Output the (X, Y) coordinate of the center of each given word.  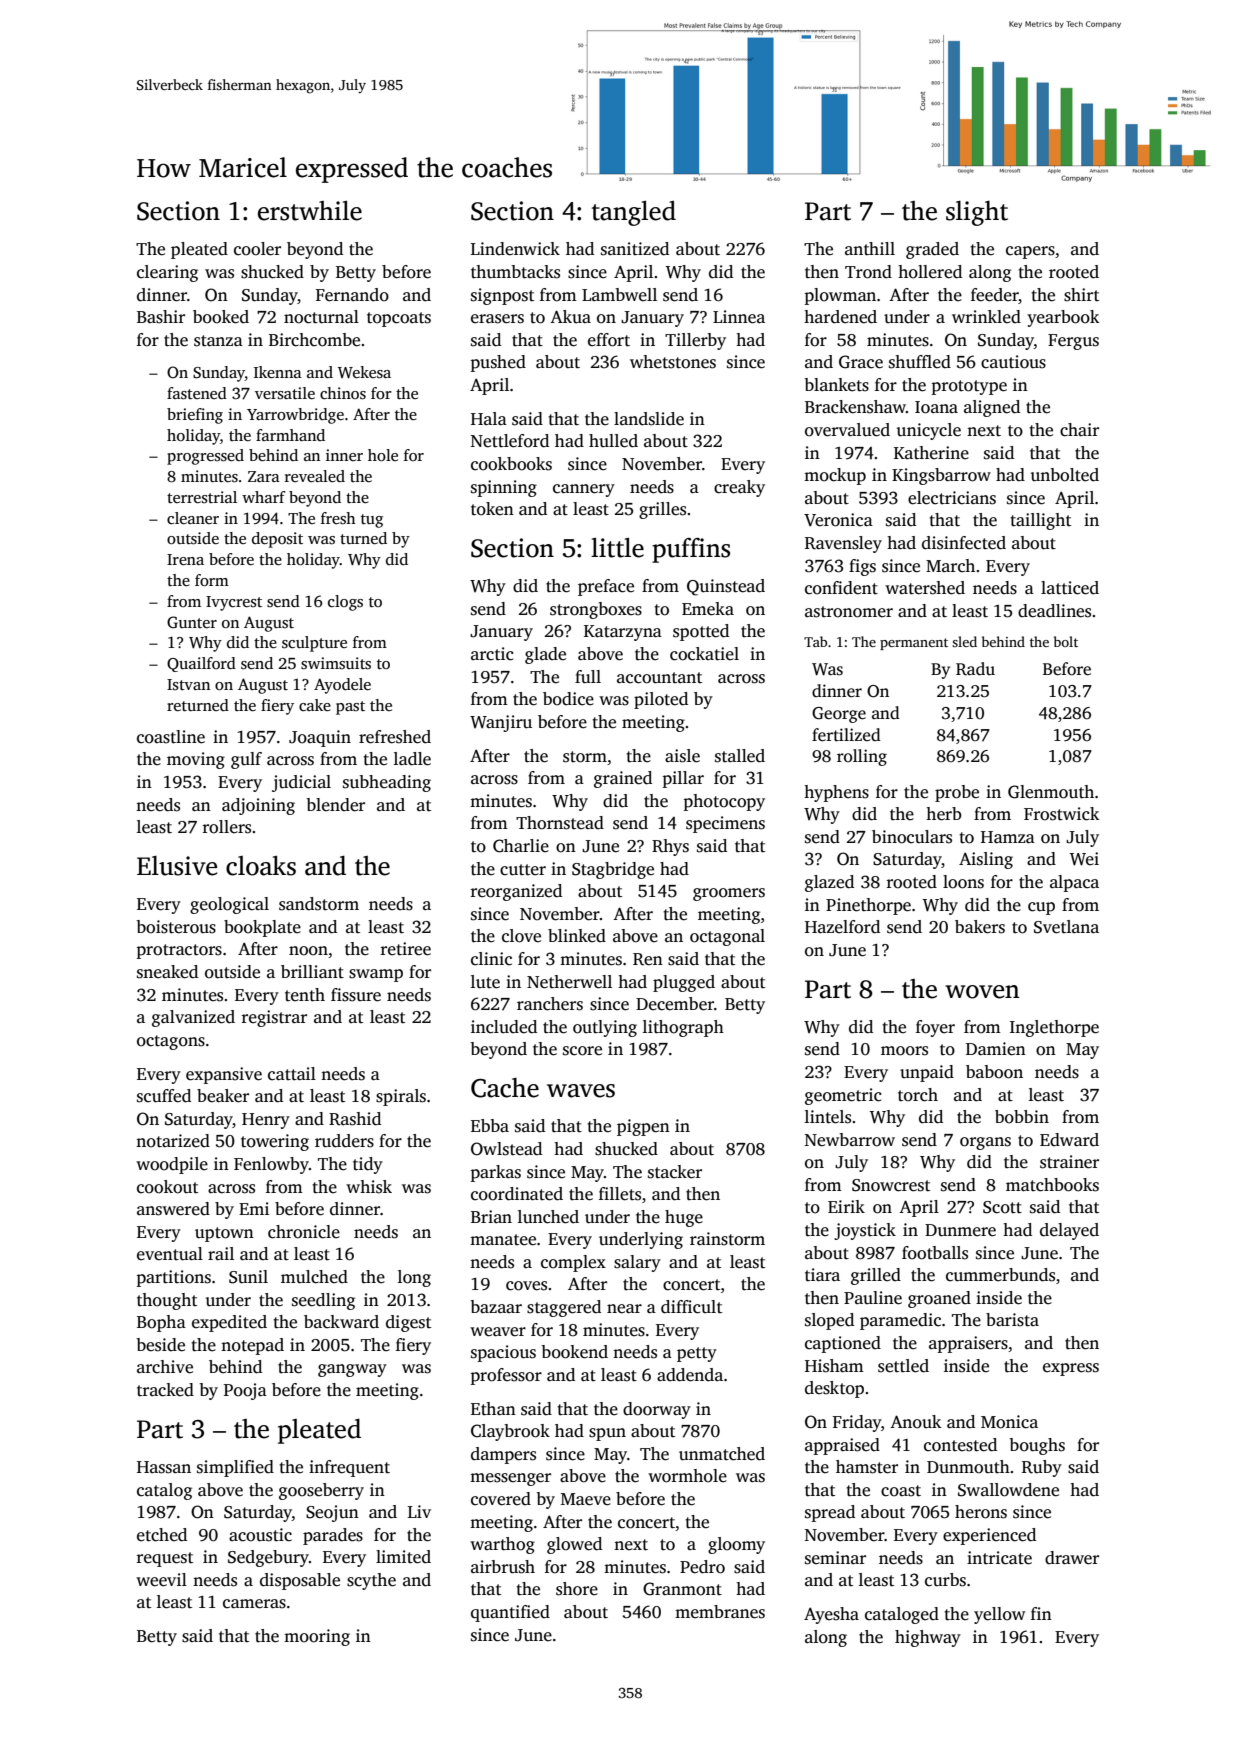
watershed (925, 588)
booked (221, 317)
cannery (584, 490)
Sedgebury (268, 1558)
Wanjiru (501, 723)
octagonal (727, 937)
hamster (867, 1467)
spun (607, 1434)
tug (372, 521)
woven (982, 992)
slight (977, 213)
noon (308, 951)
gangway (352, 1370)
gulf (246, 760)
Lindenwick (515, 249)
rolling (862, 757)
